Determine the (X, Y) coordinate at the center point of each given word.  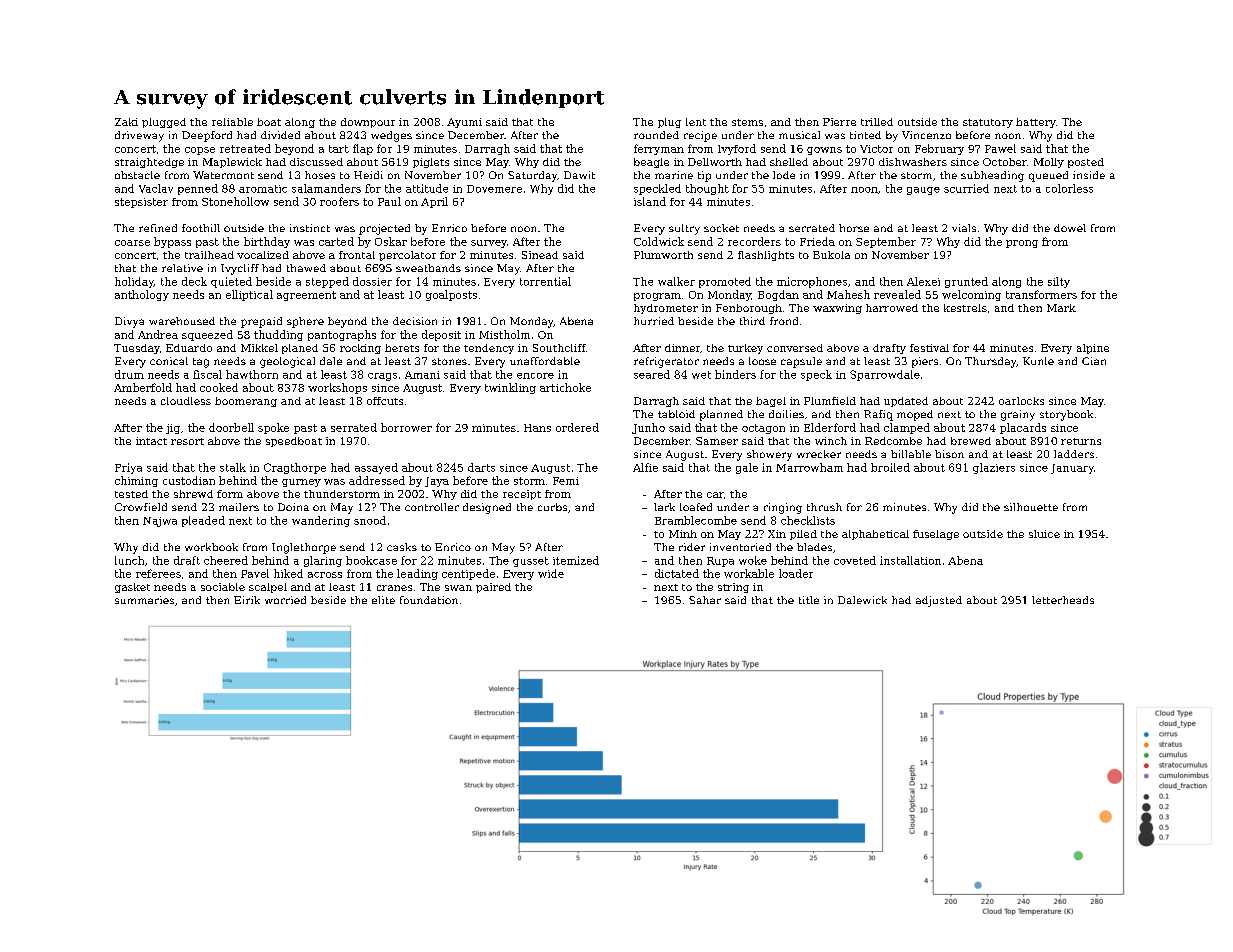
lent (696, 122)
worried (285, 600)
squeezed (207, 335)
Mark (1061, 308)
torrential (545, 281)
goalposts (451, 295)
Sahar (705, 600)
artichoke (565, 387)
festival (929, 348)
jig (173, 429)
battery (1036, 123)
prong (1022, 244)
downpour (368, 123)
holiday (134, 282)
